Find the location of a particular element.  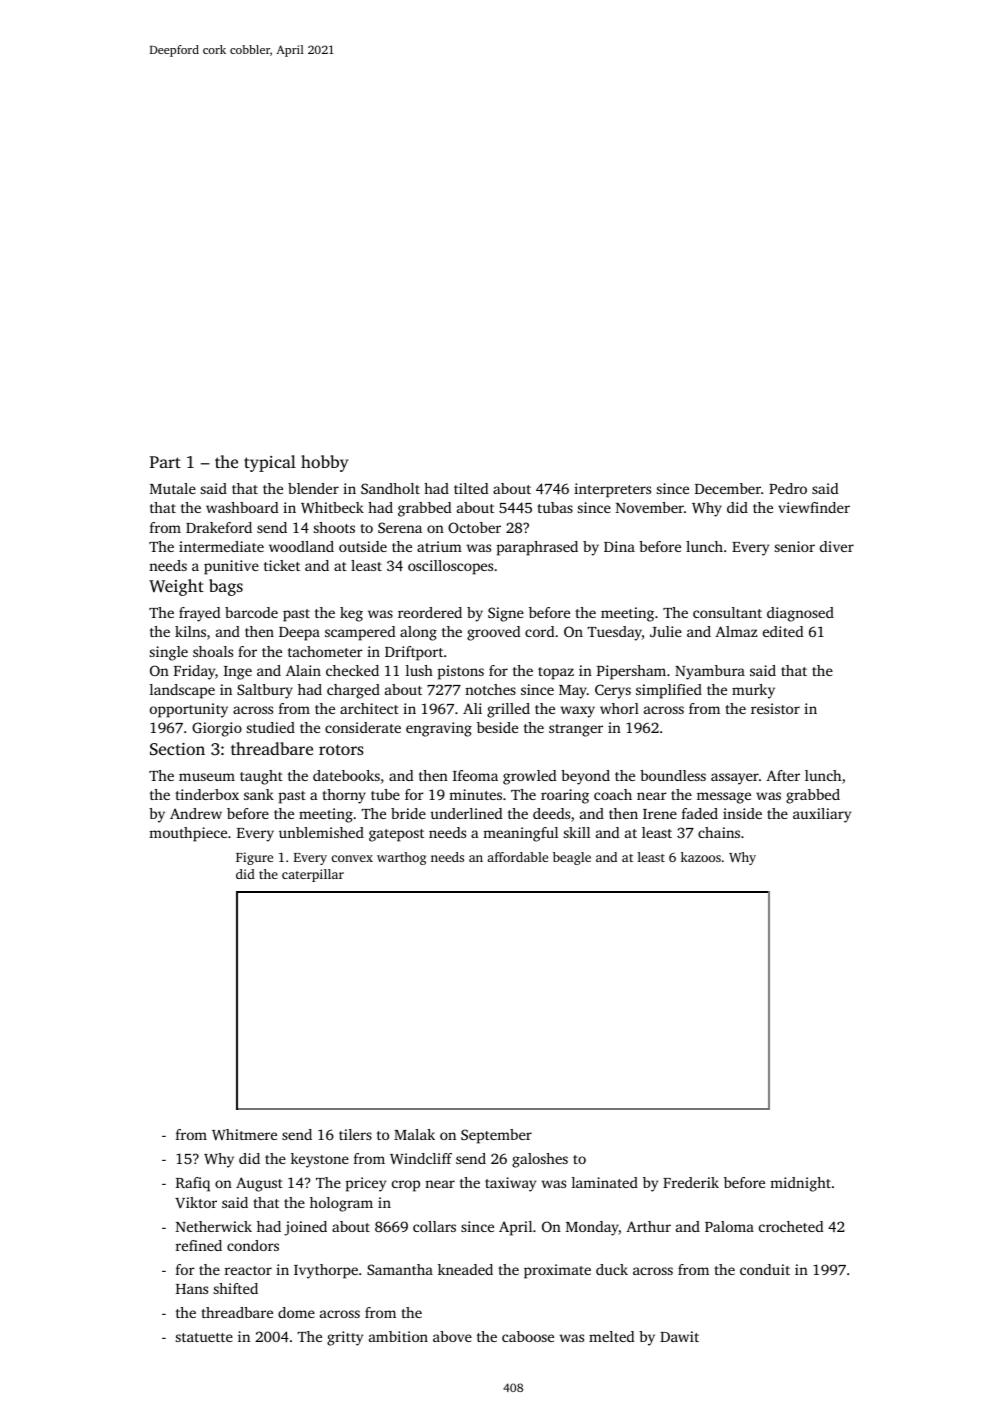

December is located at coordinates (728, 488).
